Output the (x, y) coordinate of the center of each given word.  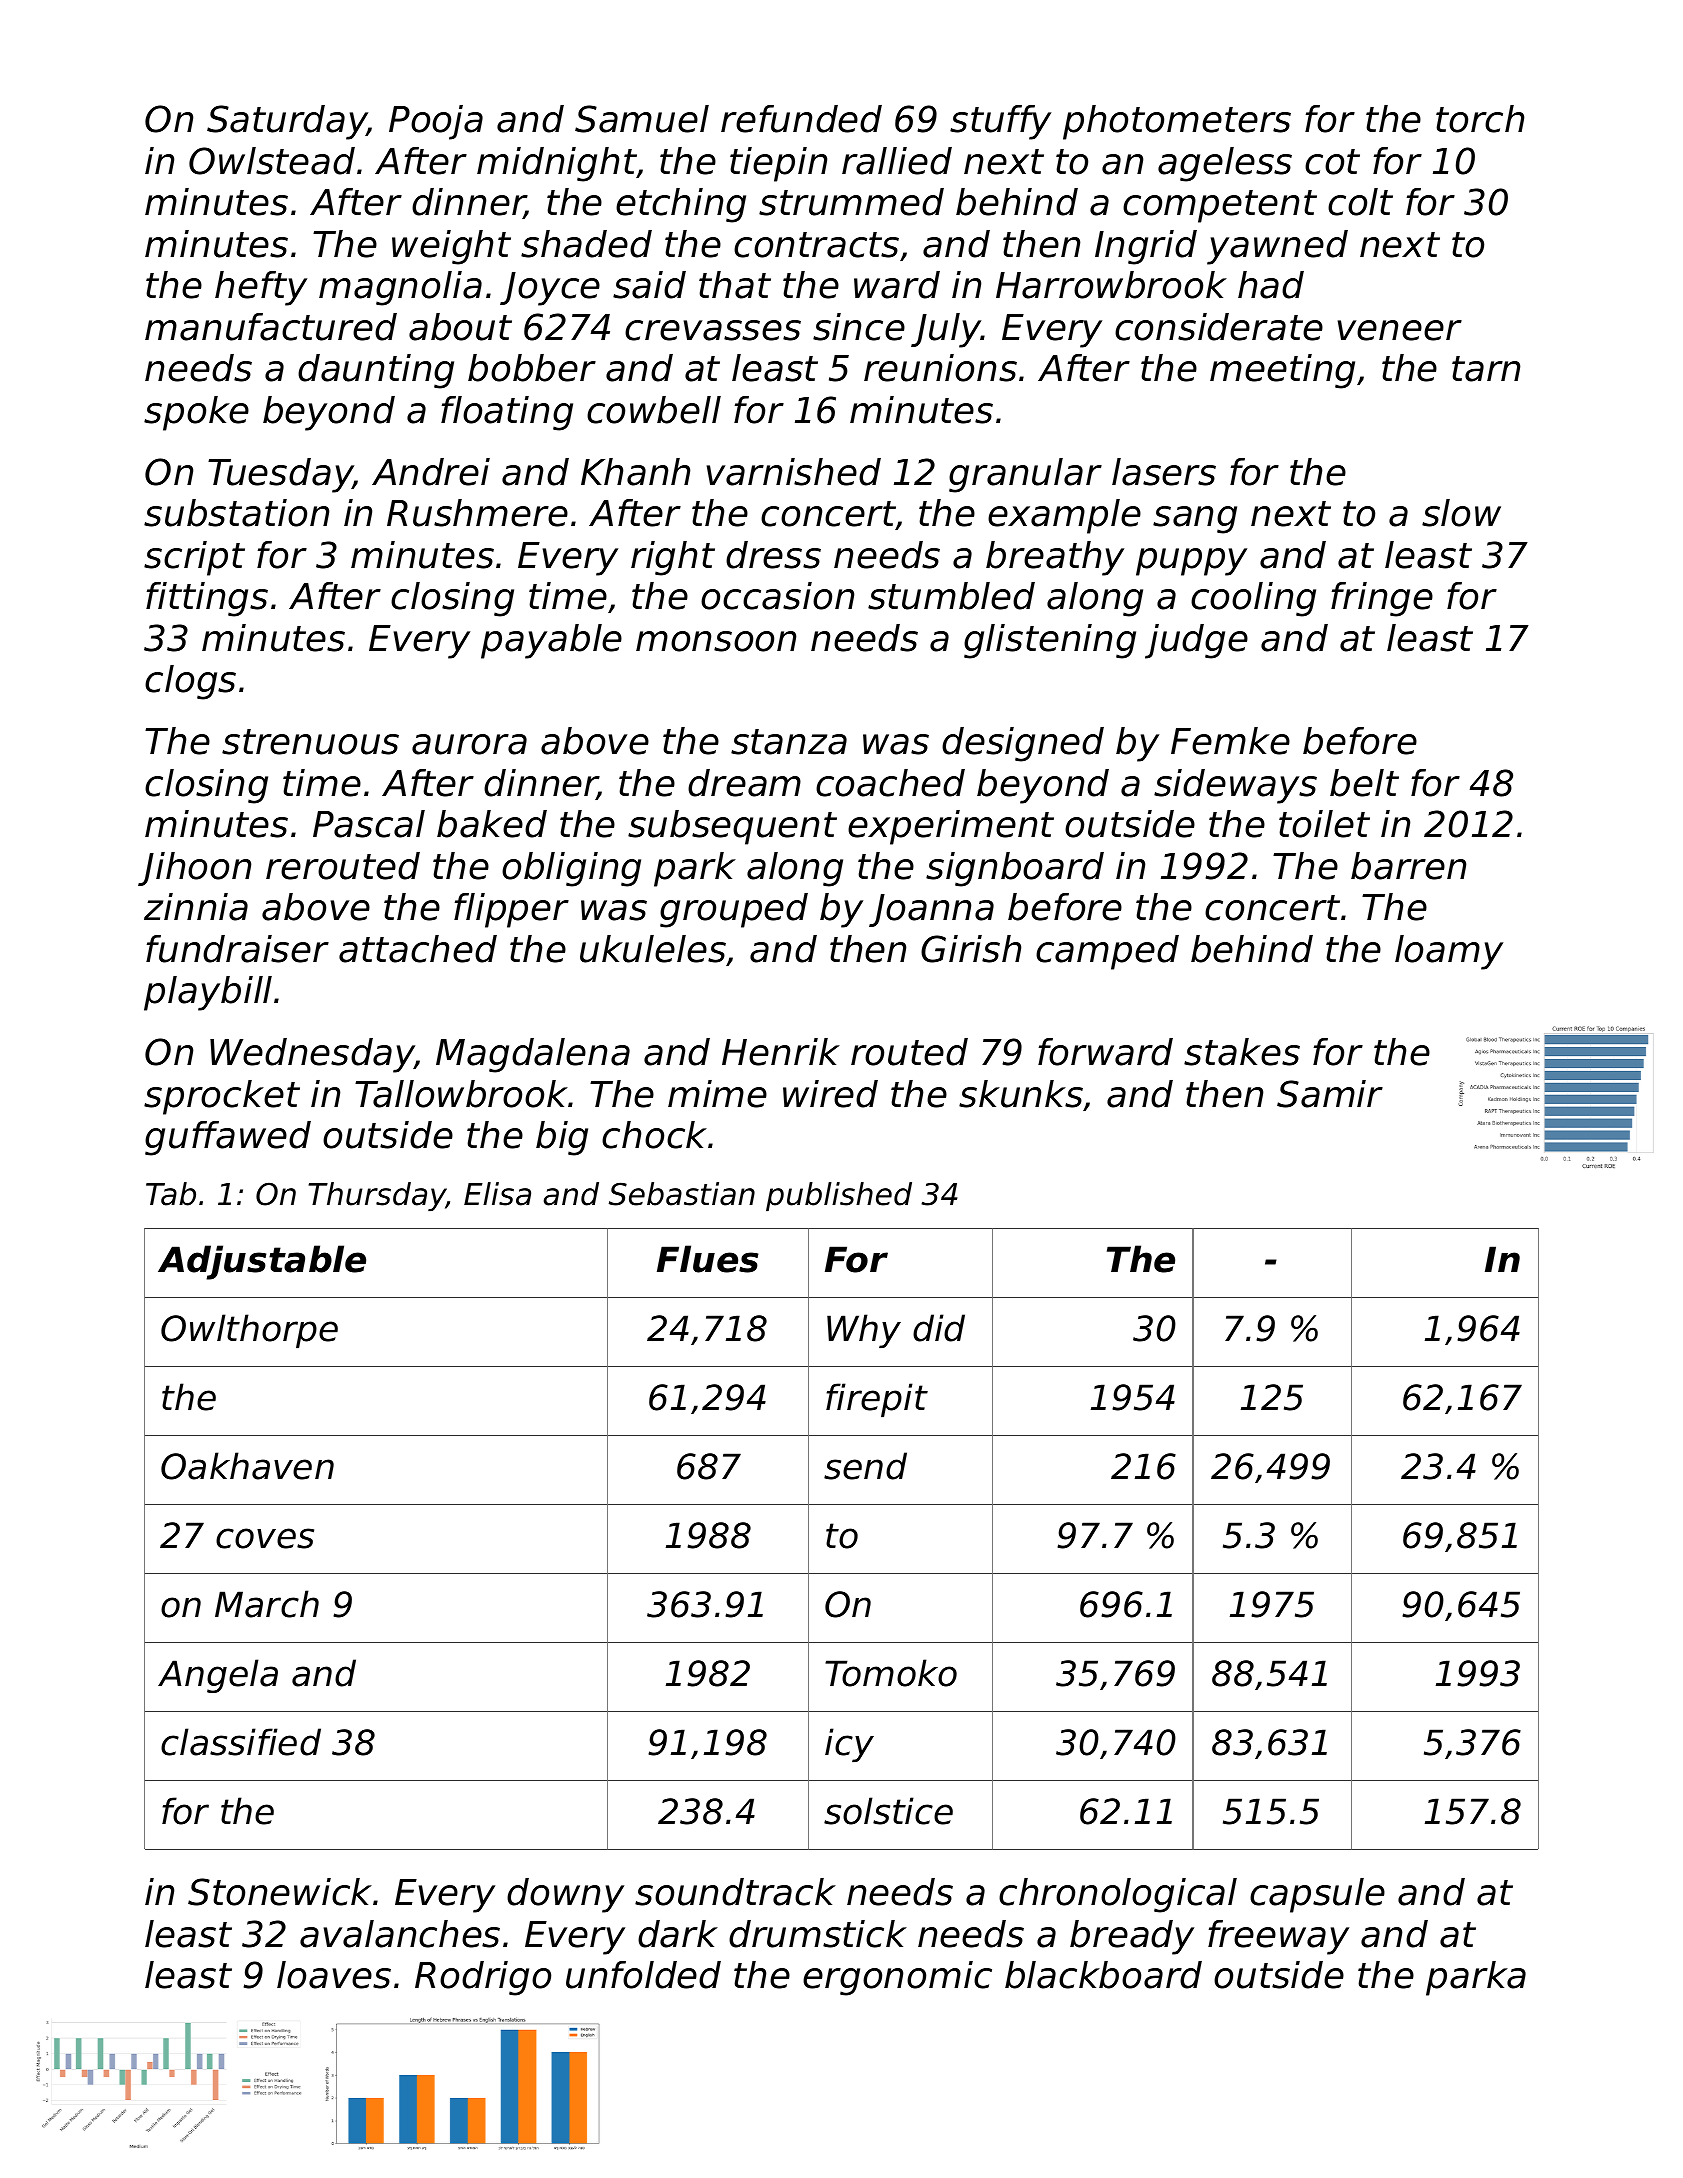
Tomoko (891, 1673)
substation (236, 513)
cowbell (654, 410)
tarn (1486, 369)
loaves (334, 1975)
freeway (1278, 1937)
